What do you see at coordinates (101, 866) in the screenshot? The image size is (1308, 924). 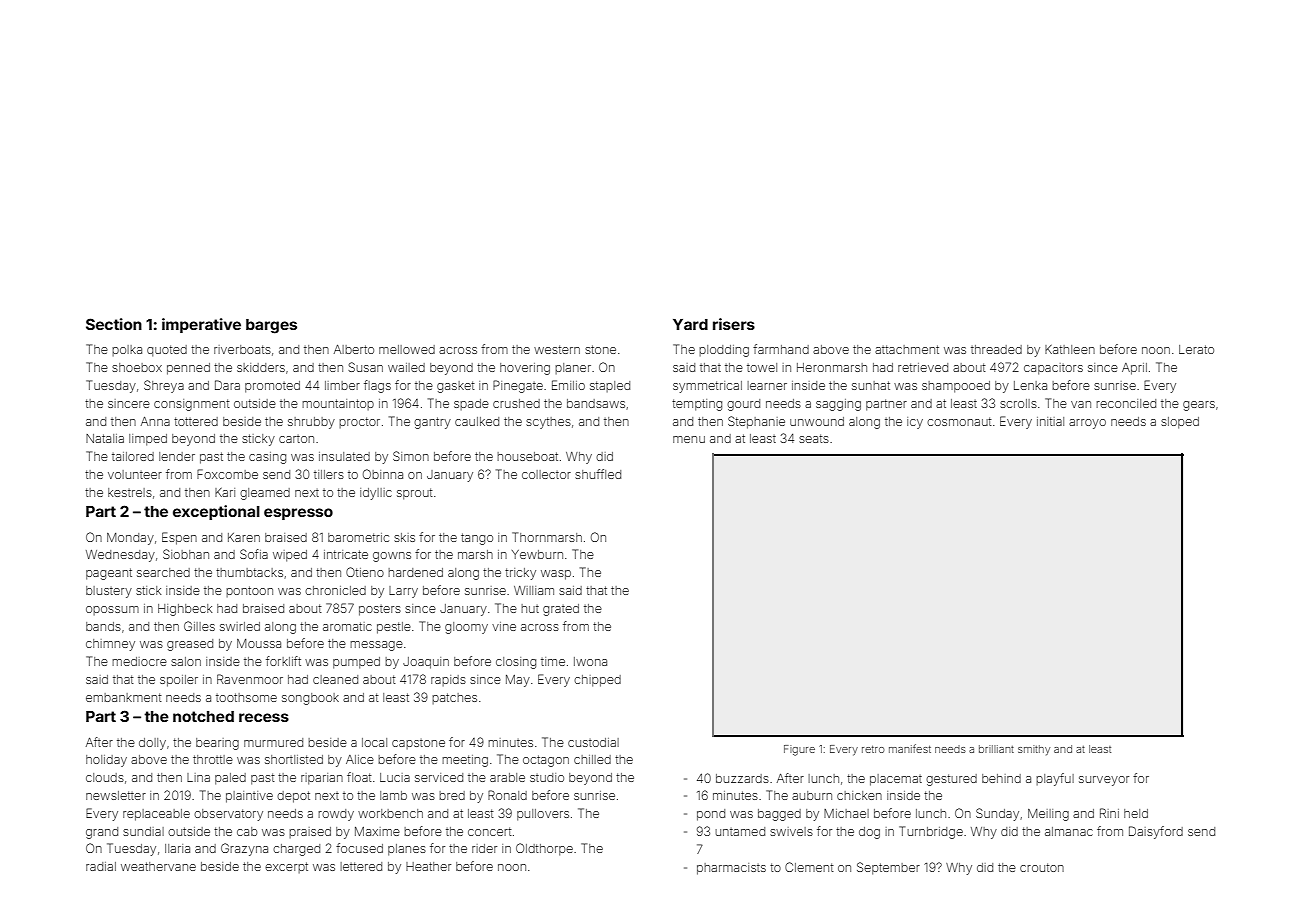 I see `radial` at bounding box center [101, 866].
